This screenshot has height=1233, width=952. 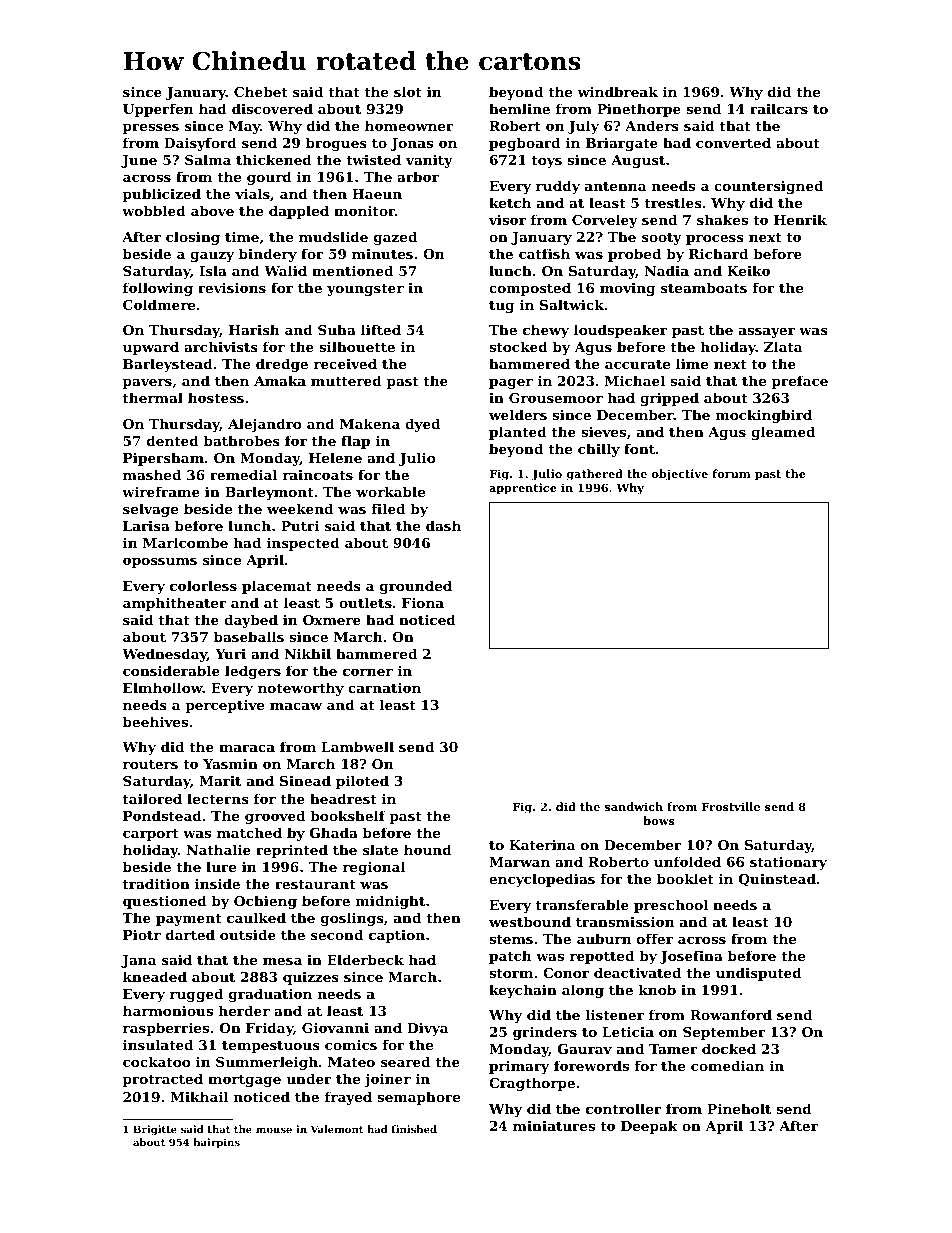 I want to click on Friday, so click(x=269, y=1029).
